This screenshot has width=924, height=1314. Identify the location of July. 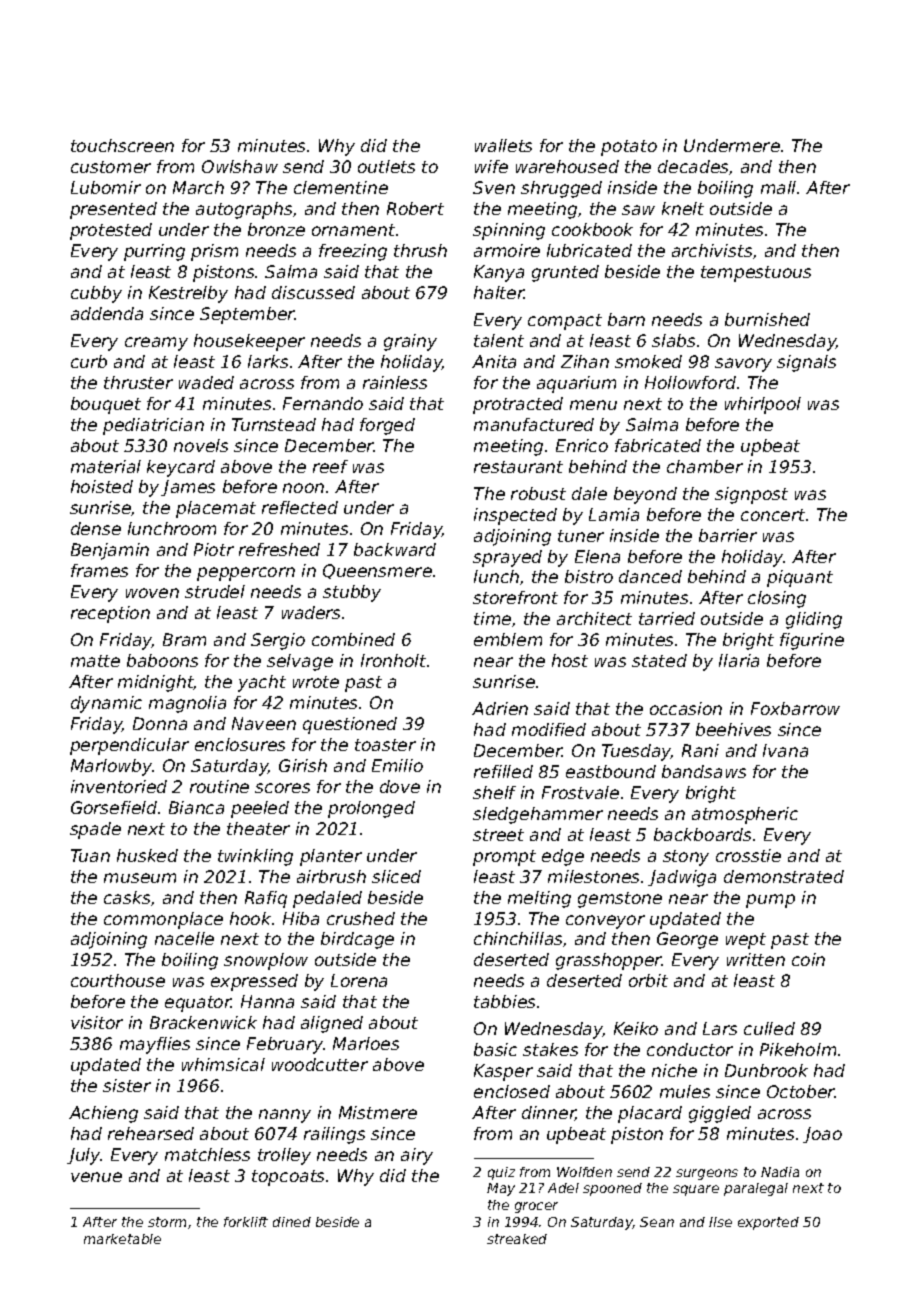
(84, 1156).
